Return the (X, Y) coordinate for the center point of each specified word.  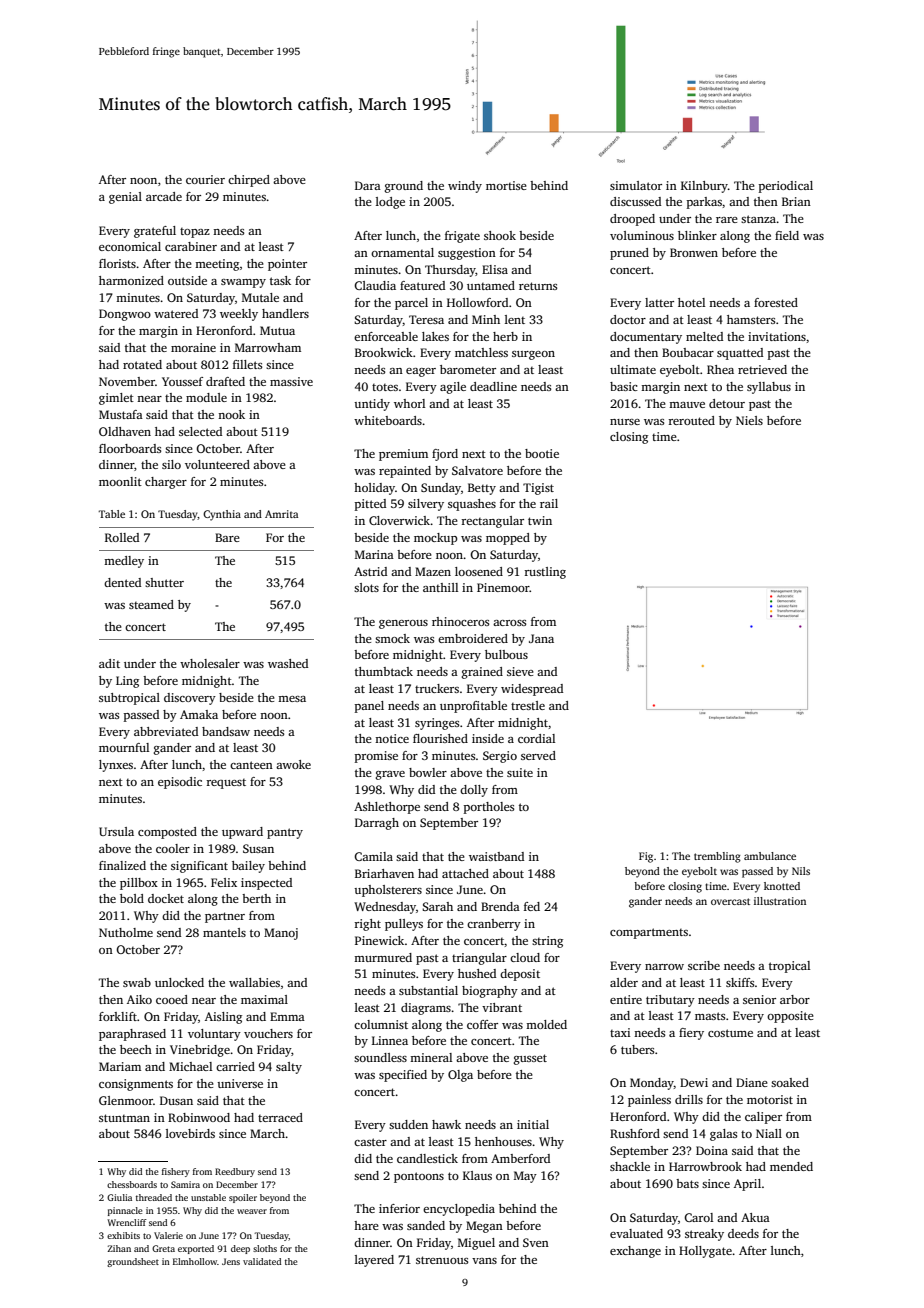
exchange (635, 1252)
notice (392, 738)
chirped (249, 181)
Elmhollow (195, 1261)
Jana (541, 638)
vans (484, 1261)
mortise (506, 185)
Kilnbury (704, 187)
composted (167, 833)
